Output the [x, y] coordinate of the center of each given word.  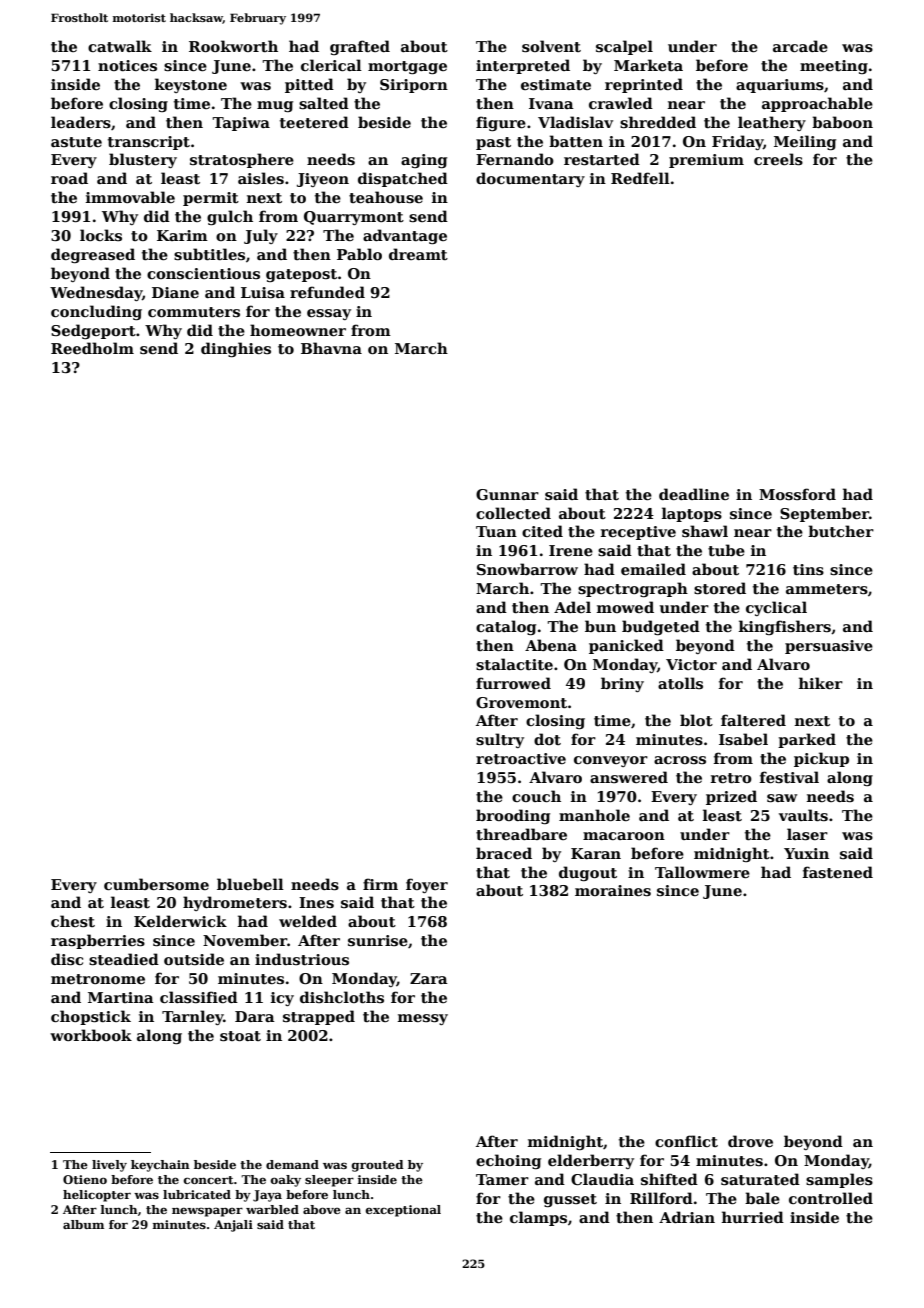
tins [808, 570]
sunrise [378, 940]
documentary [530, 179]
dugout [588, 873]
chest [73, 921]
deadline [694, 494]
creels [778, 159]
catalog [506, 627]
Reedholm [92, 348]
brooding [513, 816]
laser [807, 834]
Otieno [85, 1179]
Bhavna [331, 348]
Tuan [496, 531]
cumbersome [156, 884]
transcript [149, 143]
